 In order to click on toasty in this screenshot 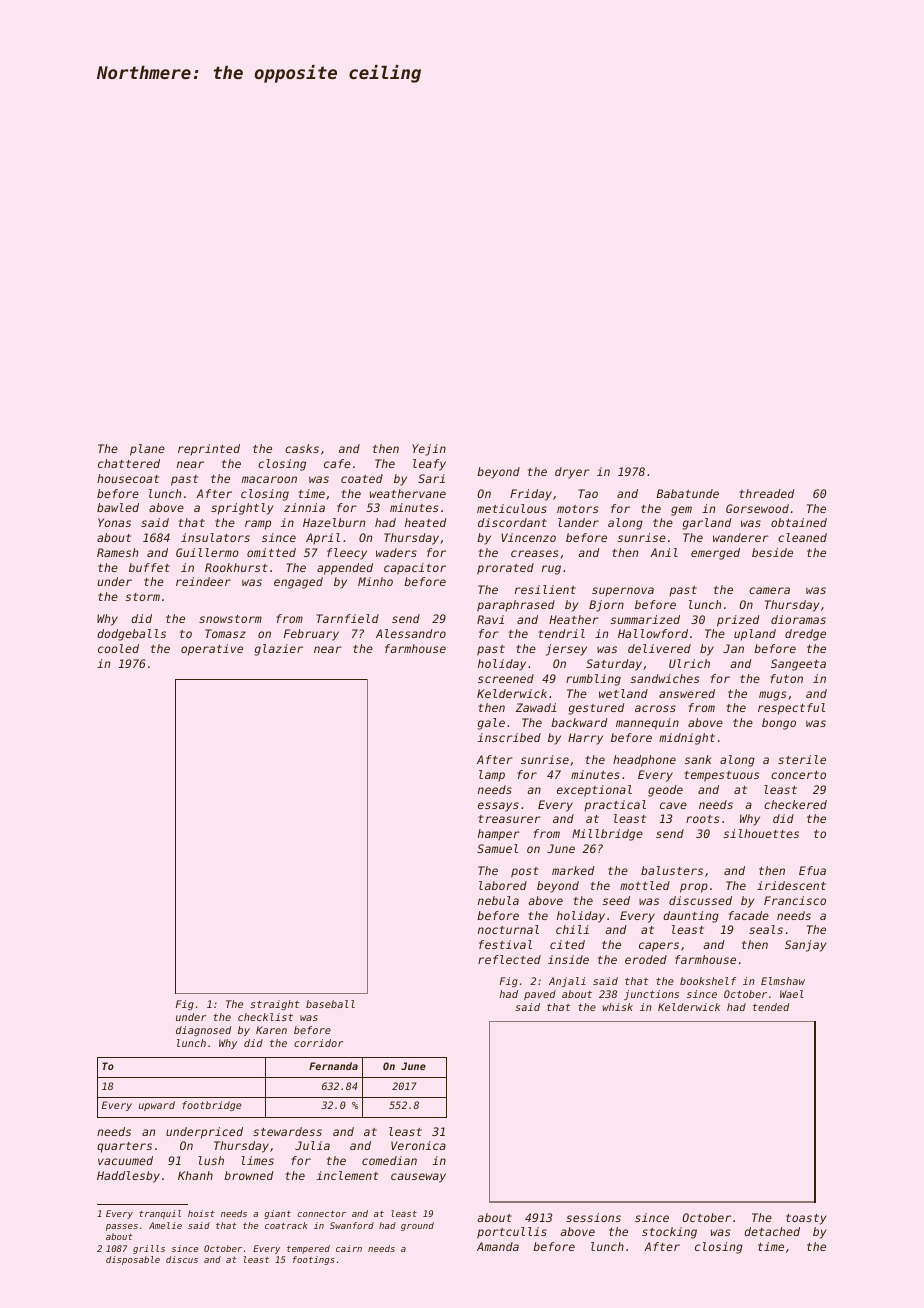, I will do `click(806, 1219)`.
